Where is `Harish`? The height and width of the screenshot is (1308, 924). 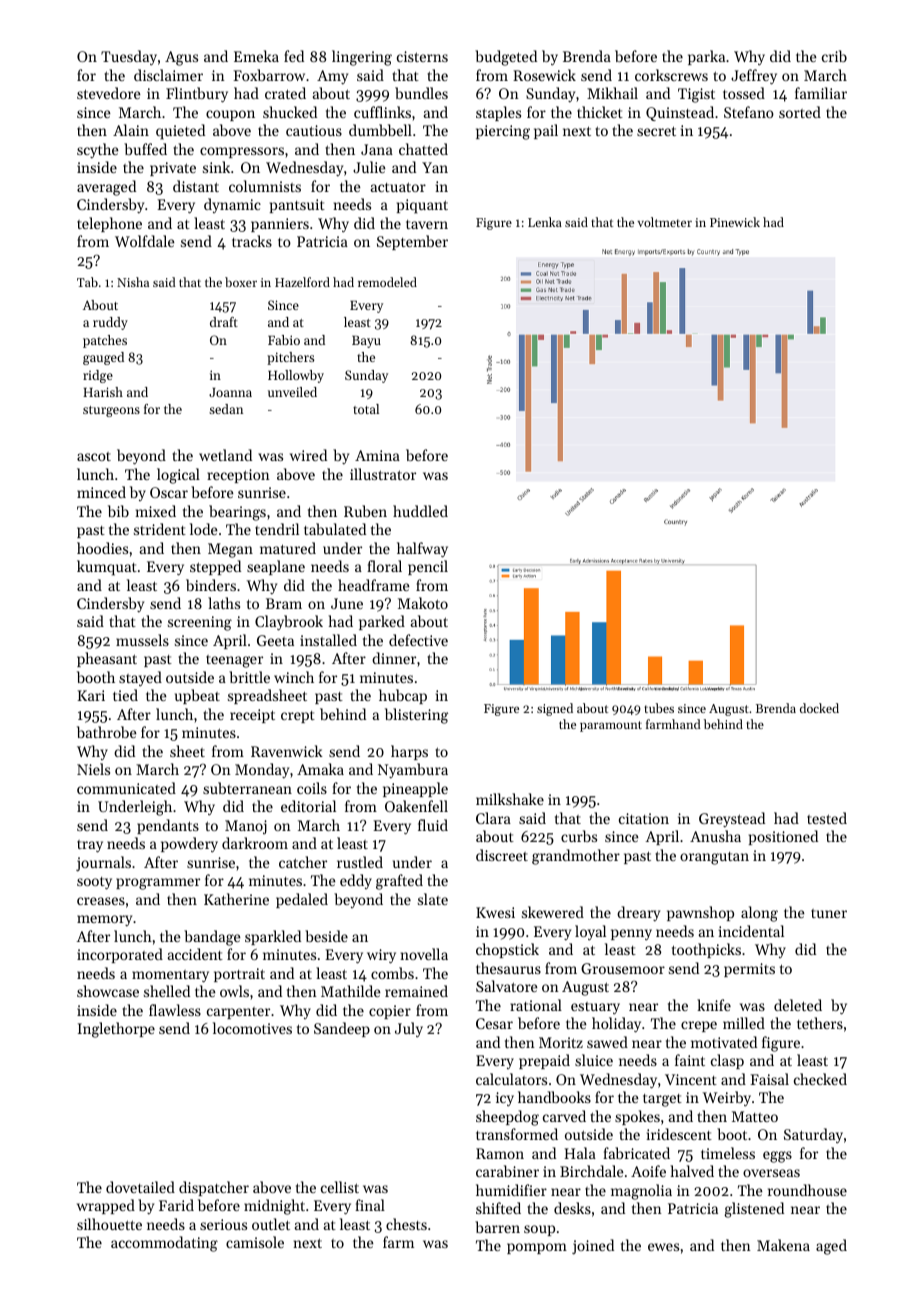
Harish is located at coordinates (103, 392).
